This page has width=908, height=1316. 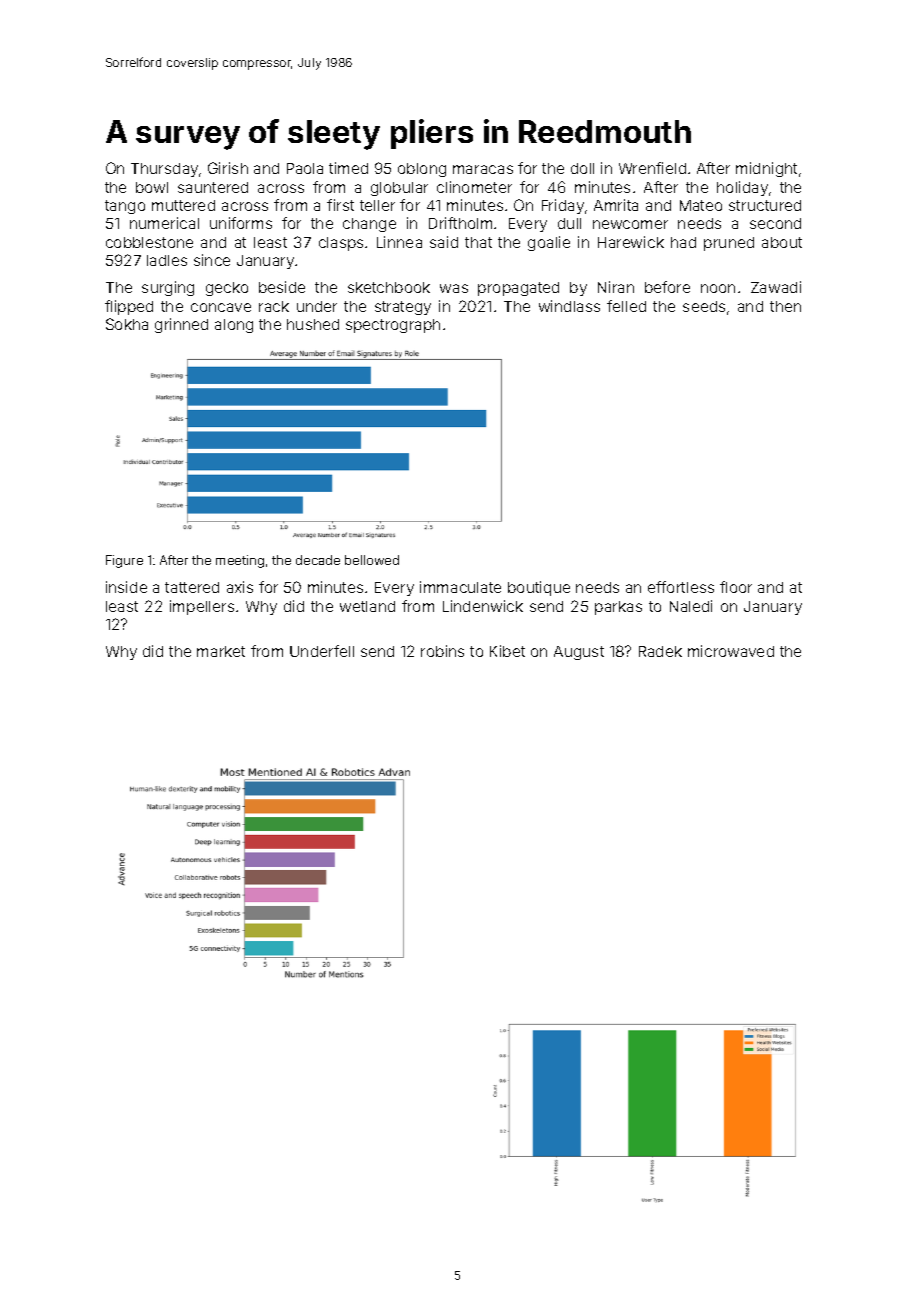 What do you see at coordinates (228, 168) in the page?
I see `Girish` at bounding box center [228, 168].
